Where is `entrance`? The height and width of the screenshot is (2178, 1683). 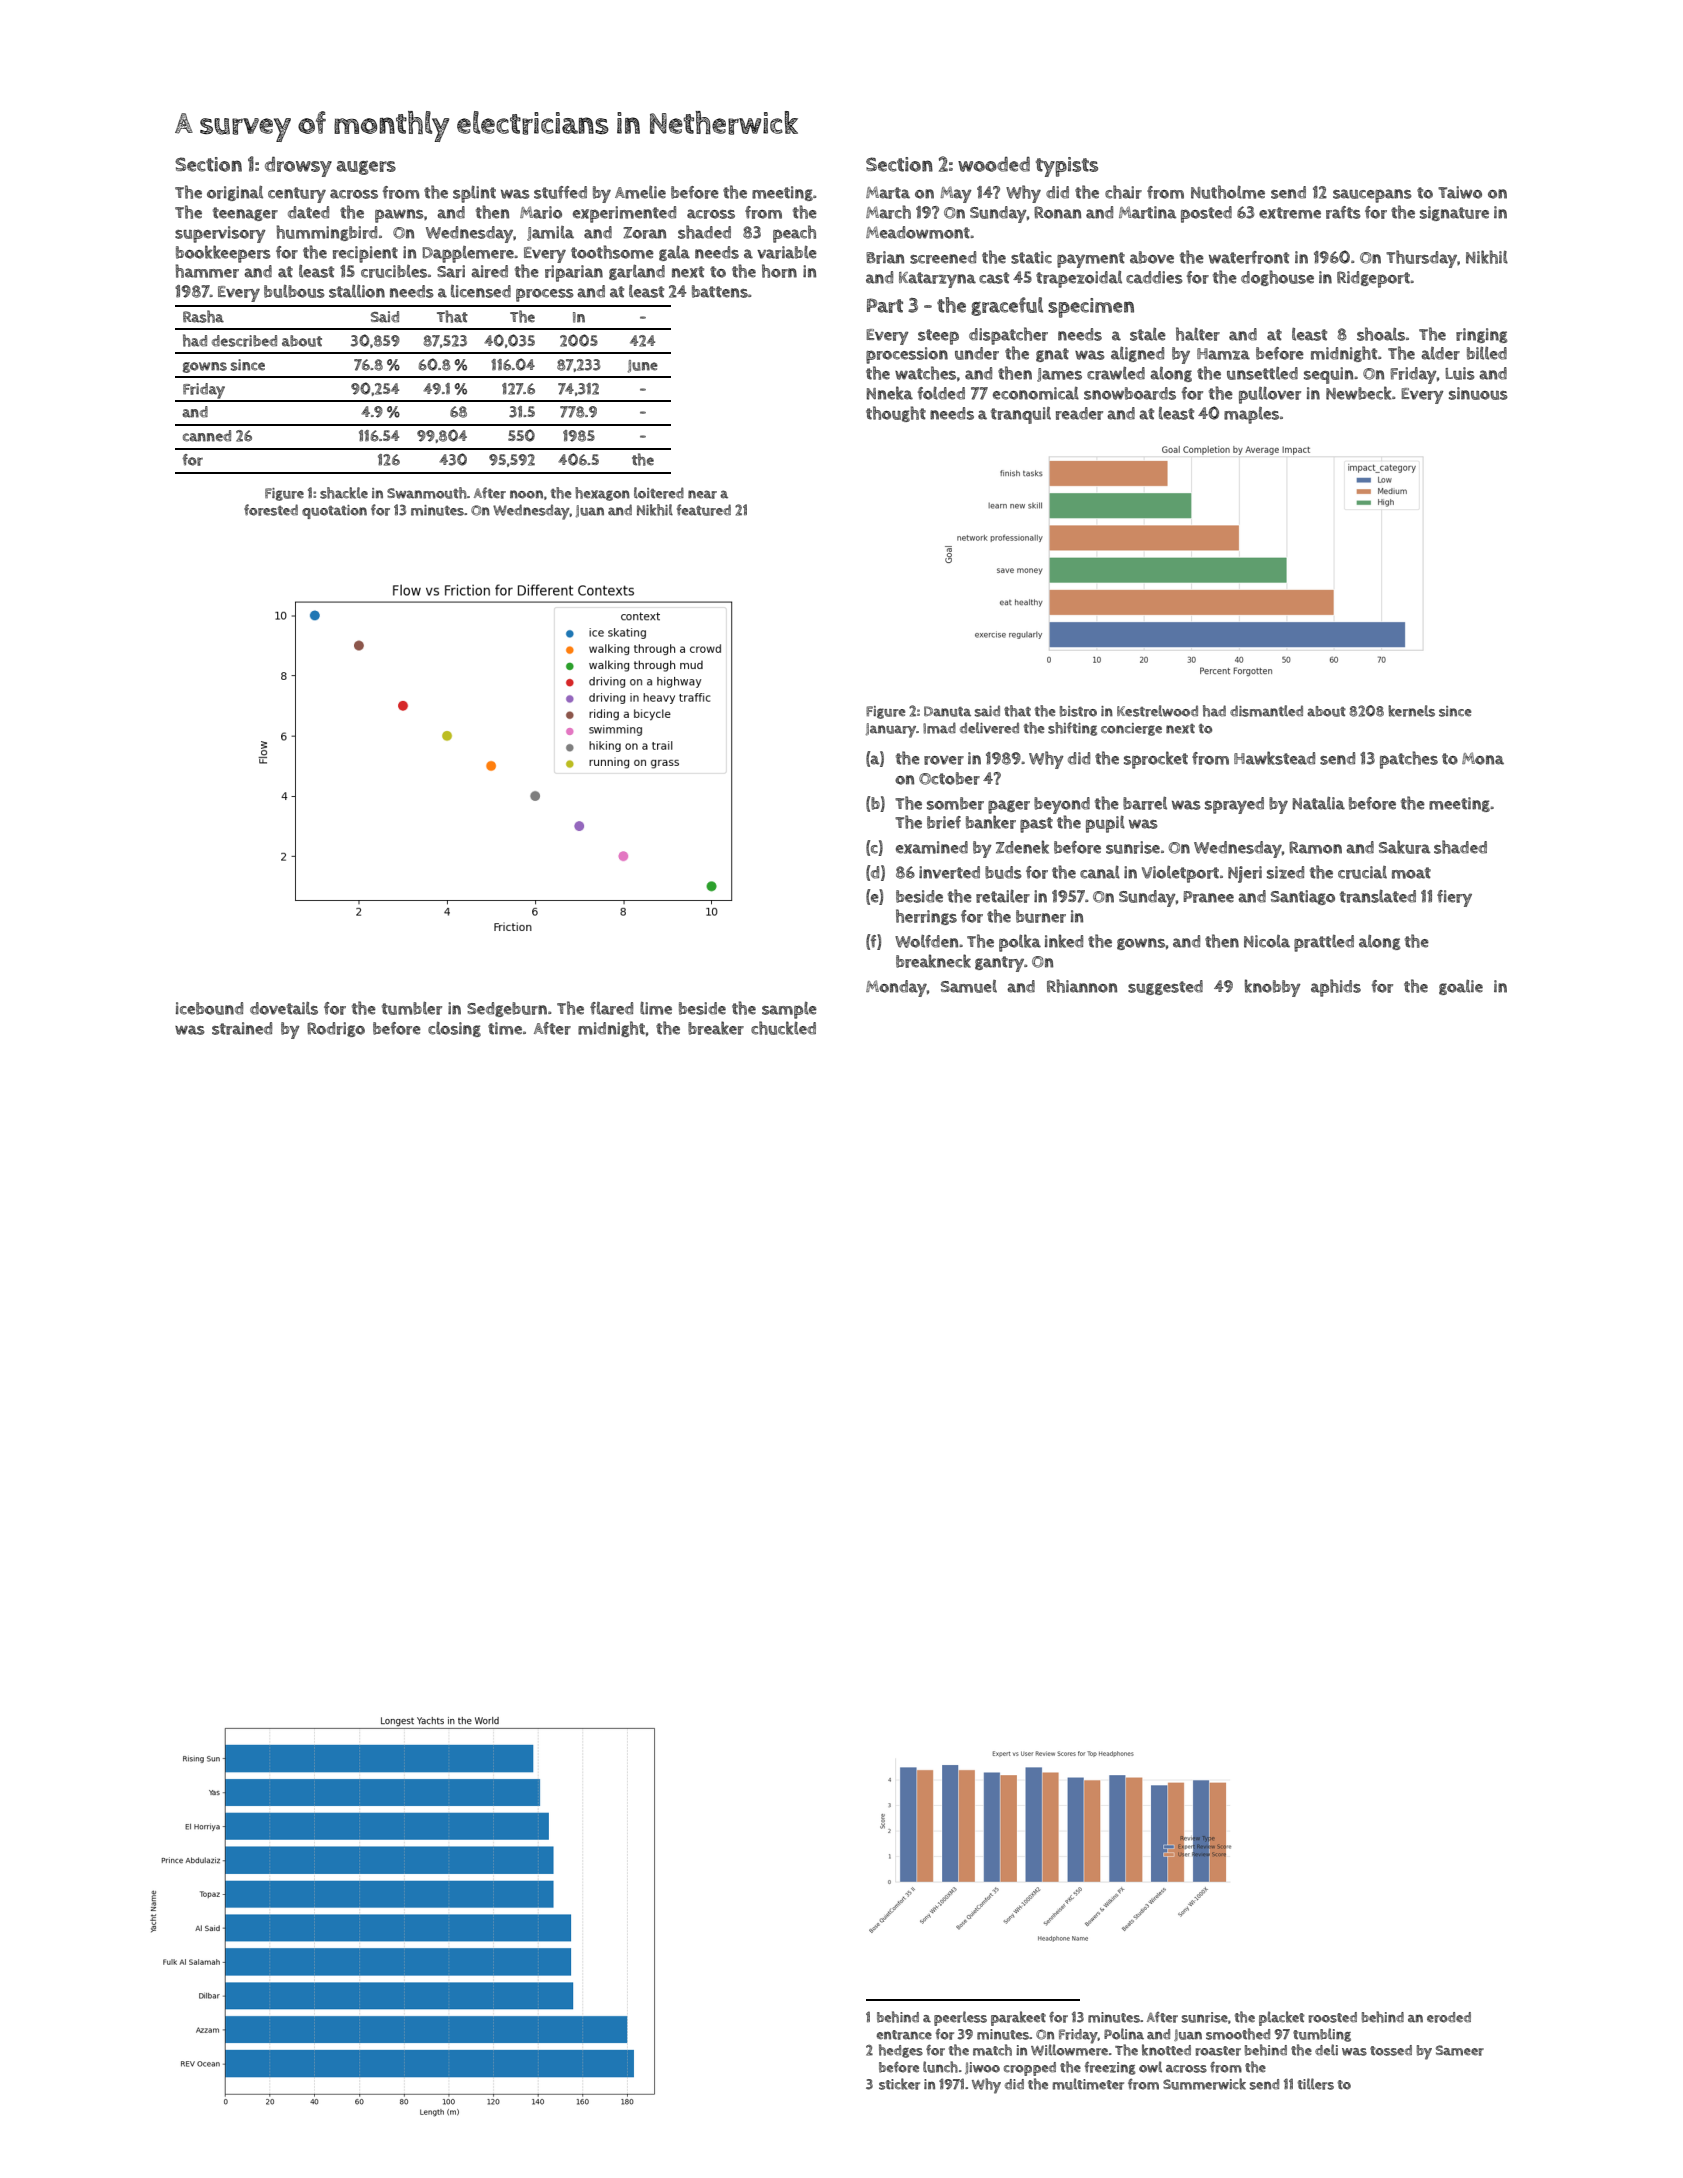
entrance is located at coordinates (904, 2035).
